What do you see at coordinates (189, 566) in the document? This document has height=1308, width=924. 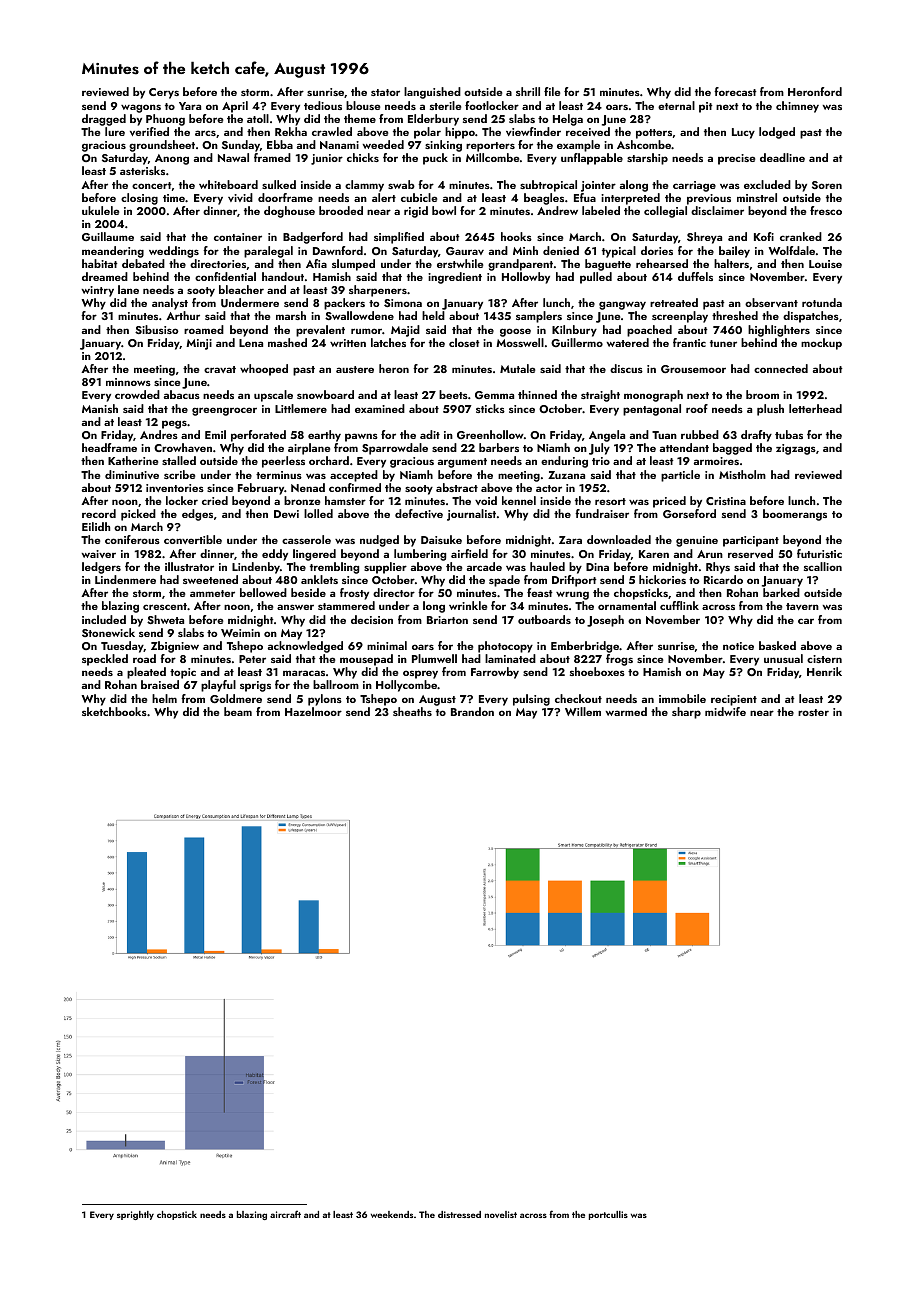 I see `illustrator` at bounding box center [189, 566].
